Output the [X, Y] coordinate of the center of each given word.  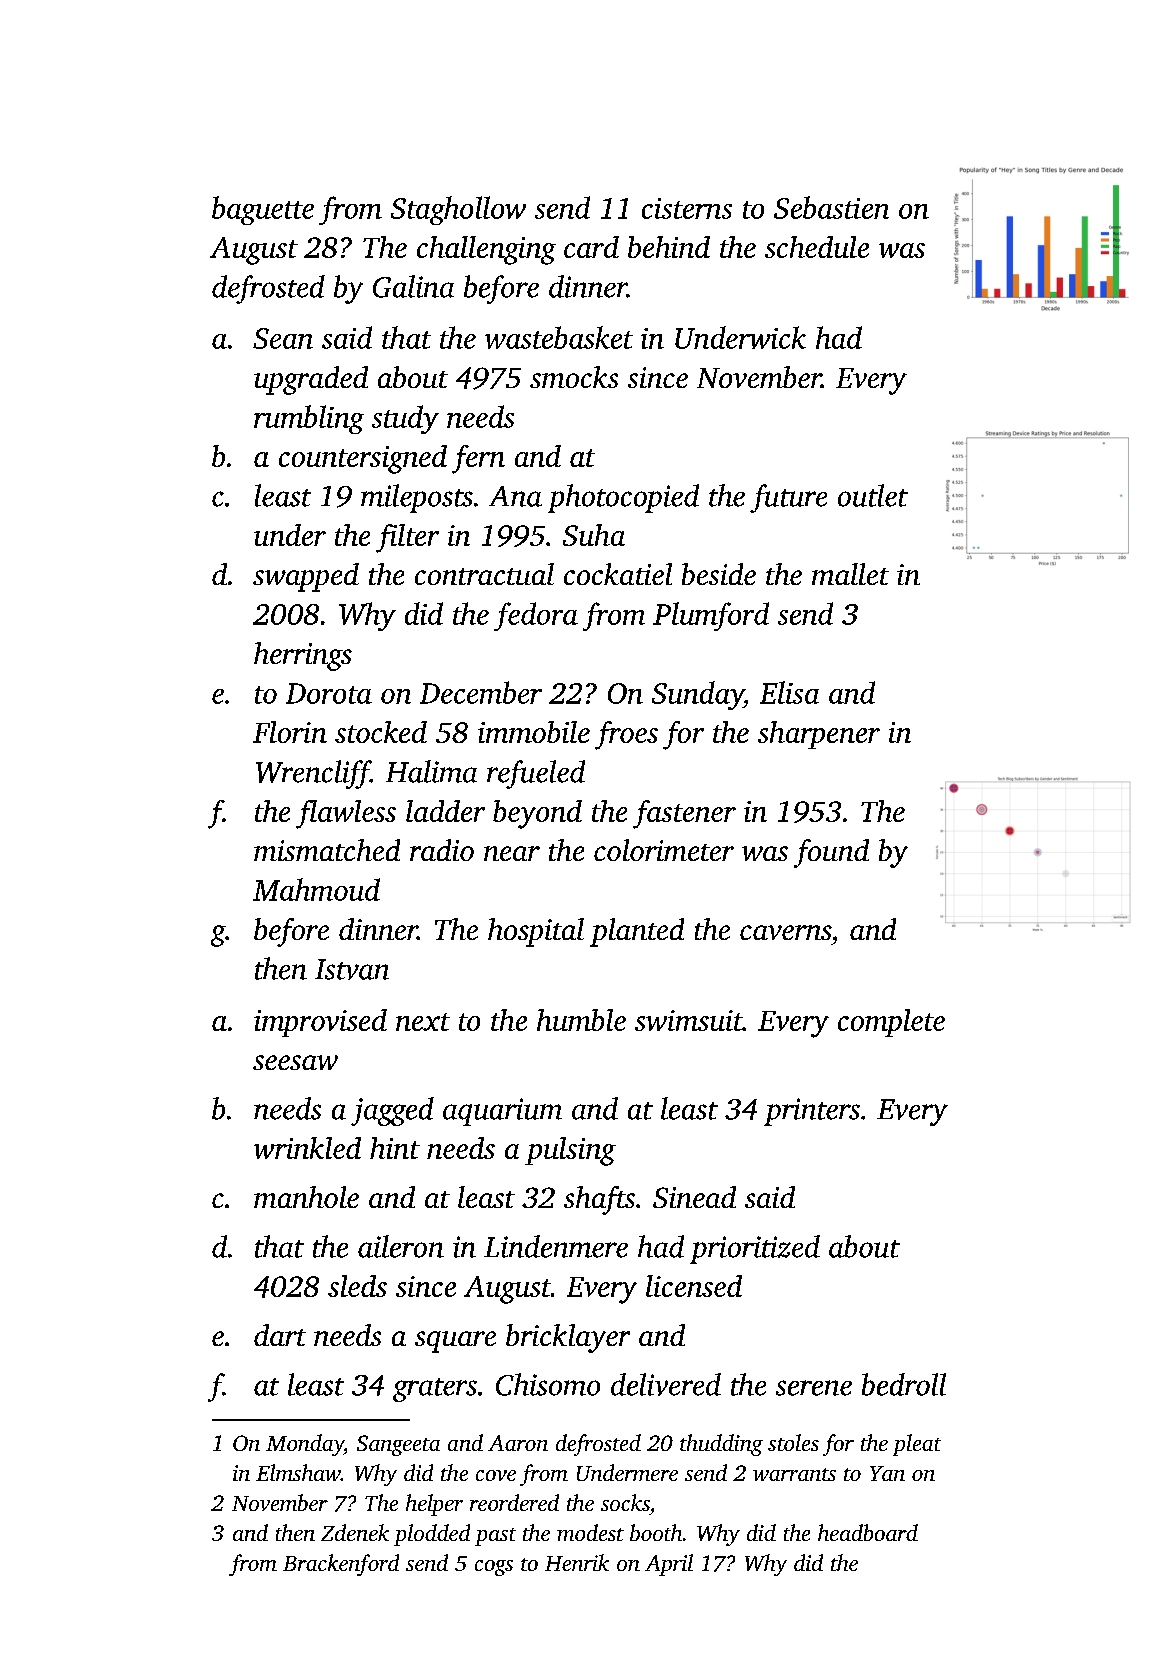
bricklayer [568, 1338]
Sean [283, 338]
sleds [357, 1286]
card [591, 247]
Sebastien [831, 207]
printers [812, 1112]
